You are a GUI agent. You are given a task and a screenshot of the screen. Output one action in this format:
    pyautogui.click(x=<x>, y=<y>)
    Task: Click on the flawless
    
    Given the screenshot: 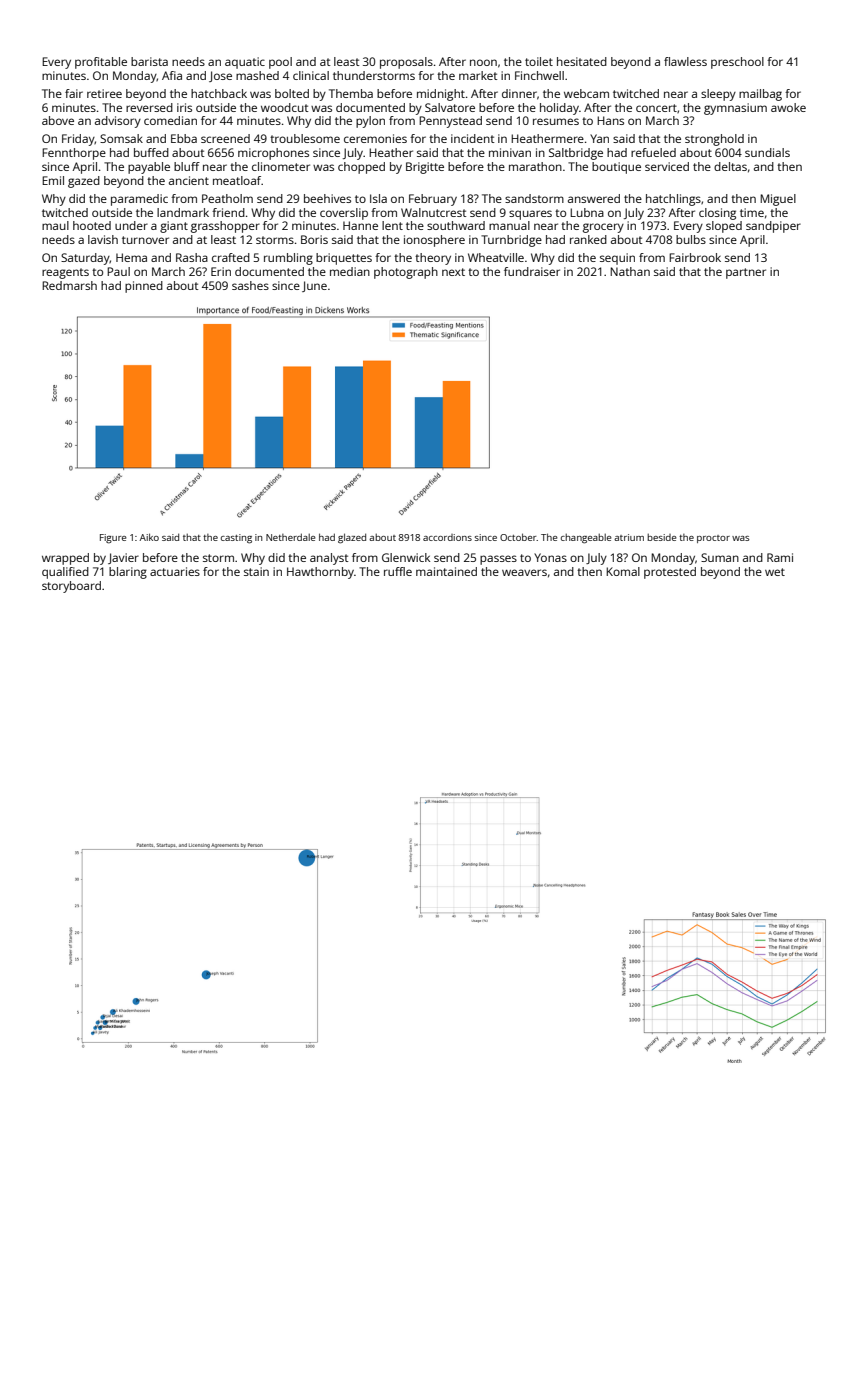 What is the action you would take?
    pyautogui.click(x=685, y=61)
